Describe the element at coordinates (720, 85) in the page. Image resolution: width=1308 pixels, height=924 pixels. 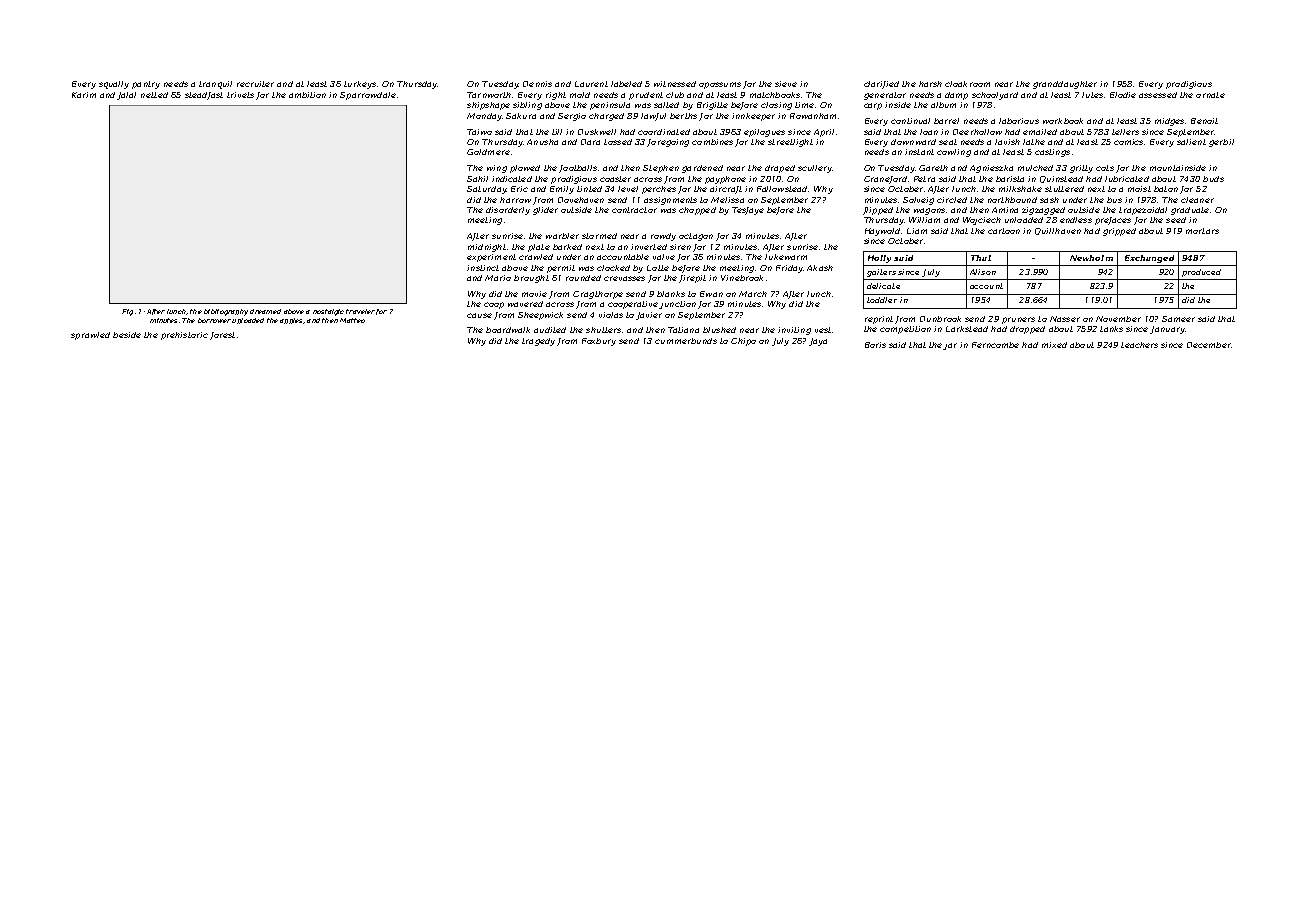
I see `opossums` at that location.
